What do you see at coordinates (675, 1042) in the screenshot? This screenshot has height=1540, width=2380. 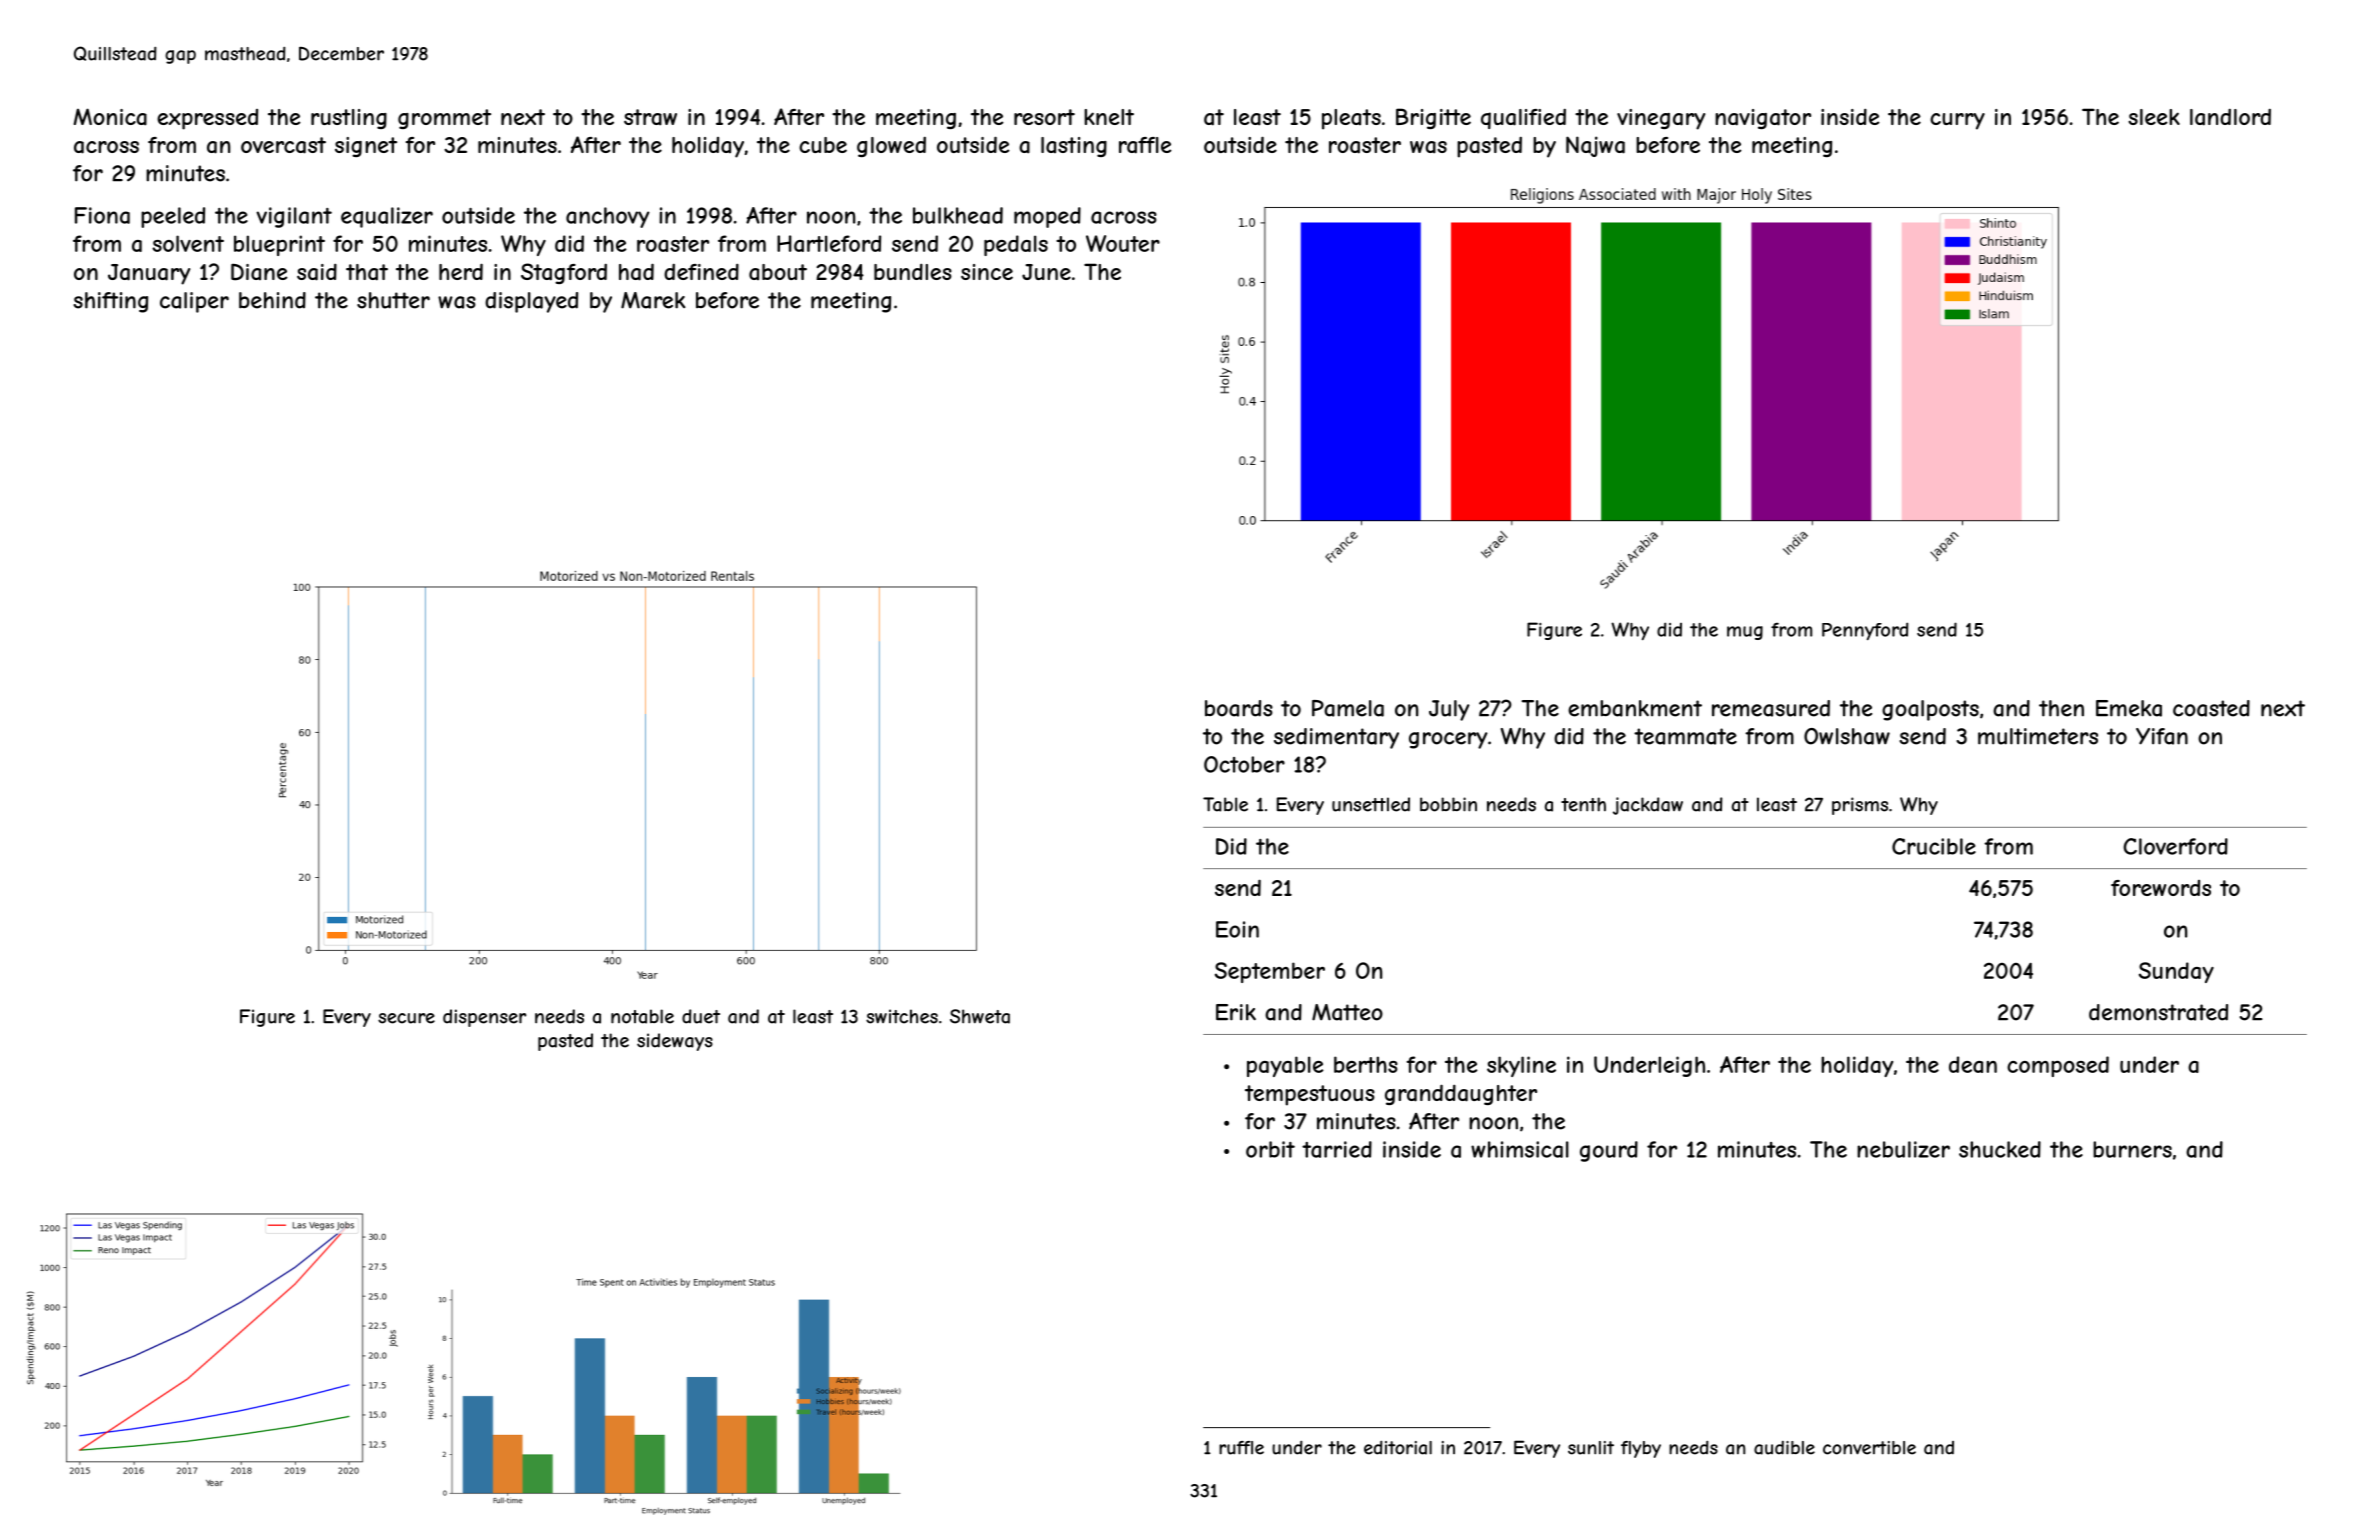 I see `sideways` at bounding box center [675, 1042].
